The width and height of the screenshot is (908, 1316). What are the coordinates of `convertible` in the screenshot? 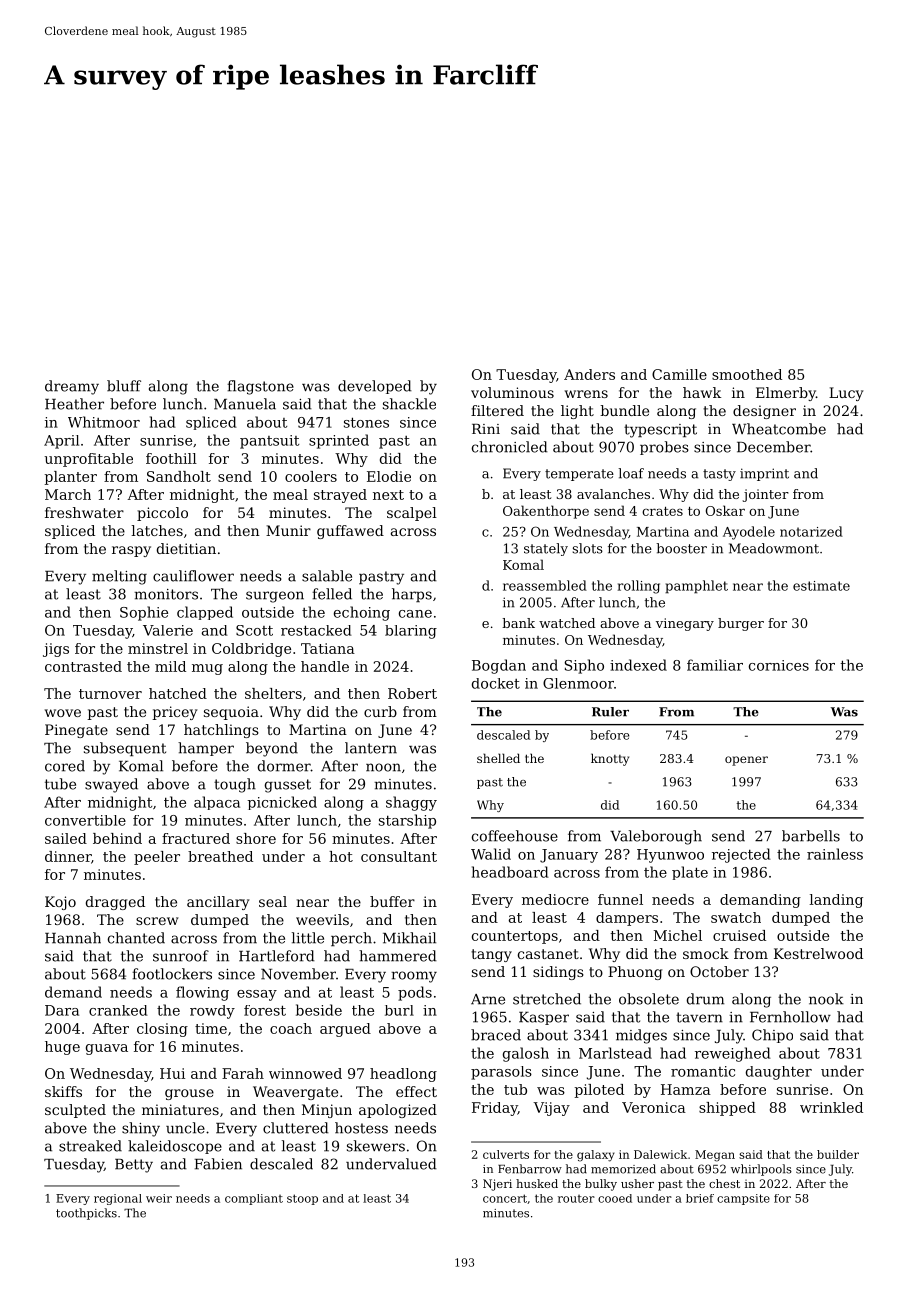 It's located at (85, 820).
